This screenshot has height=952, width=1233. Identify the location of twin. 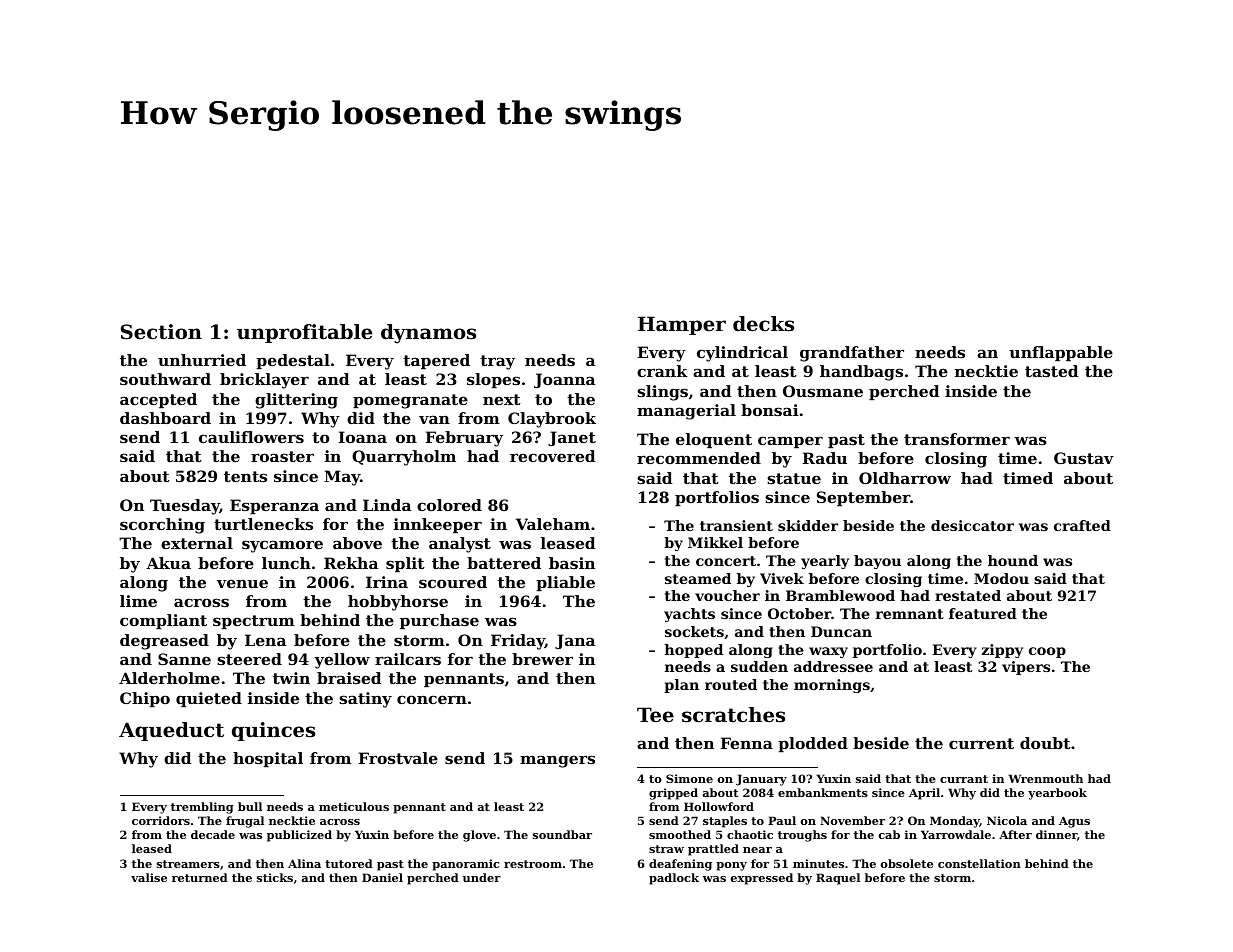
(291, 678).
